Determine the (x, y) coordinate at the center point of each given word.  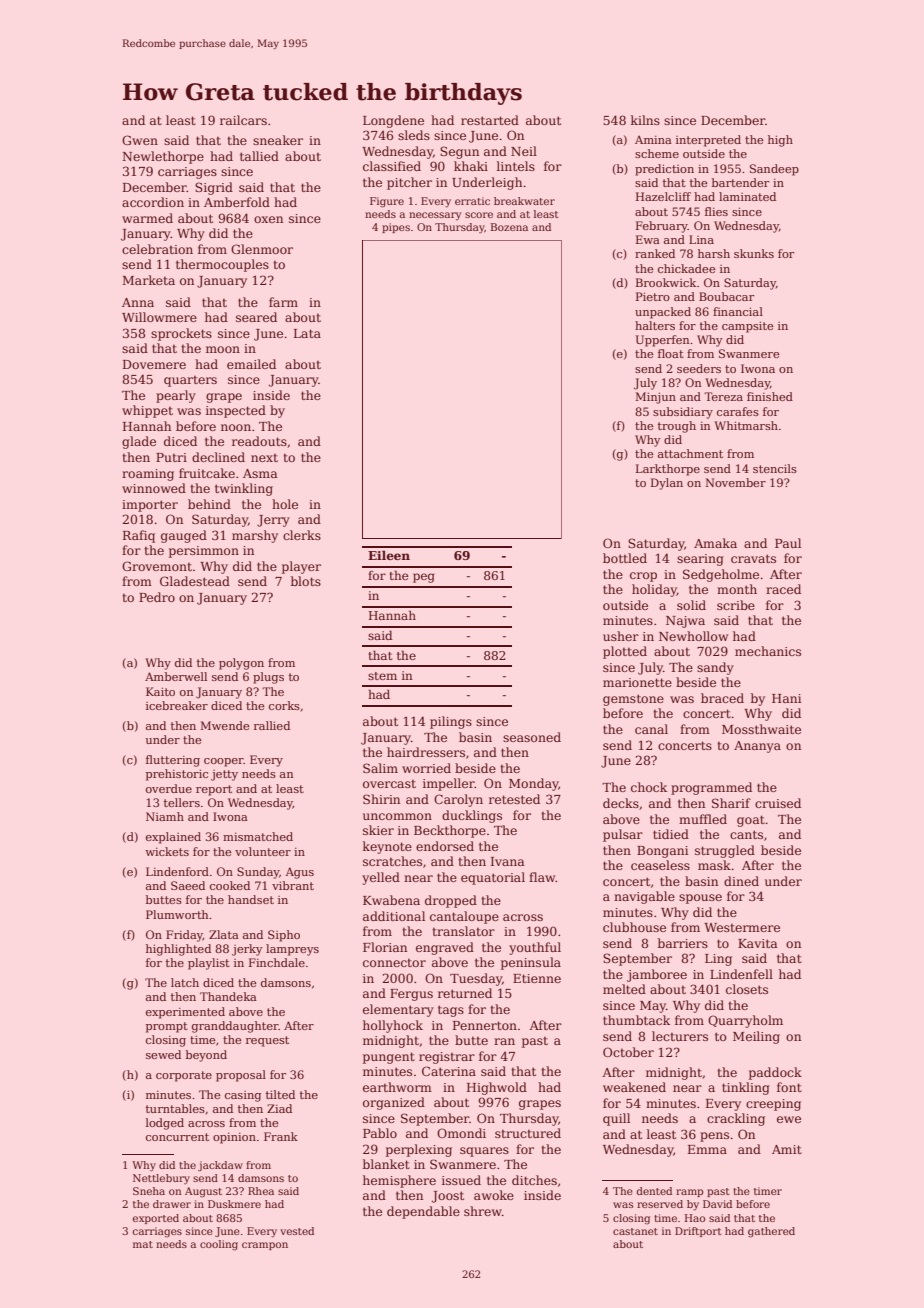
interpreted (708, 141)
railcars (243, 120)
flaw (542, 877)
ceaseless (660, 865)
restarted (490, 120)
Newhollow (693, 636)
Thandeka (228, 996)
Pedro (157, 597)
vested (297, 1231)
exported (156, 1219)
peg (424, 578)
